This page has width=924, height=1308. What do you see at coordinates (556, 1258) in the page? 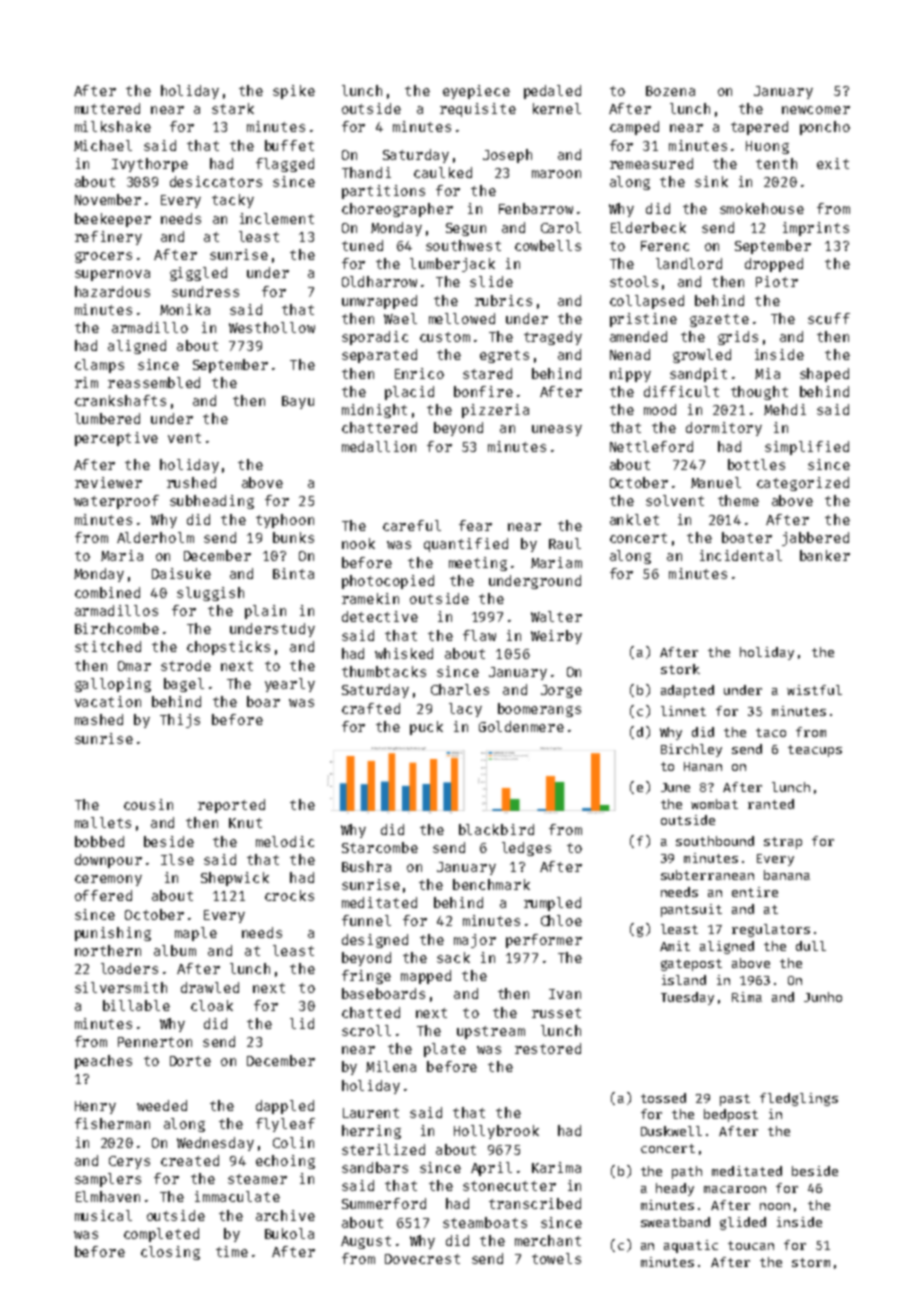
I see `towels` at bounding box center [556, 1258].
